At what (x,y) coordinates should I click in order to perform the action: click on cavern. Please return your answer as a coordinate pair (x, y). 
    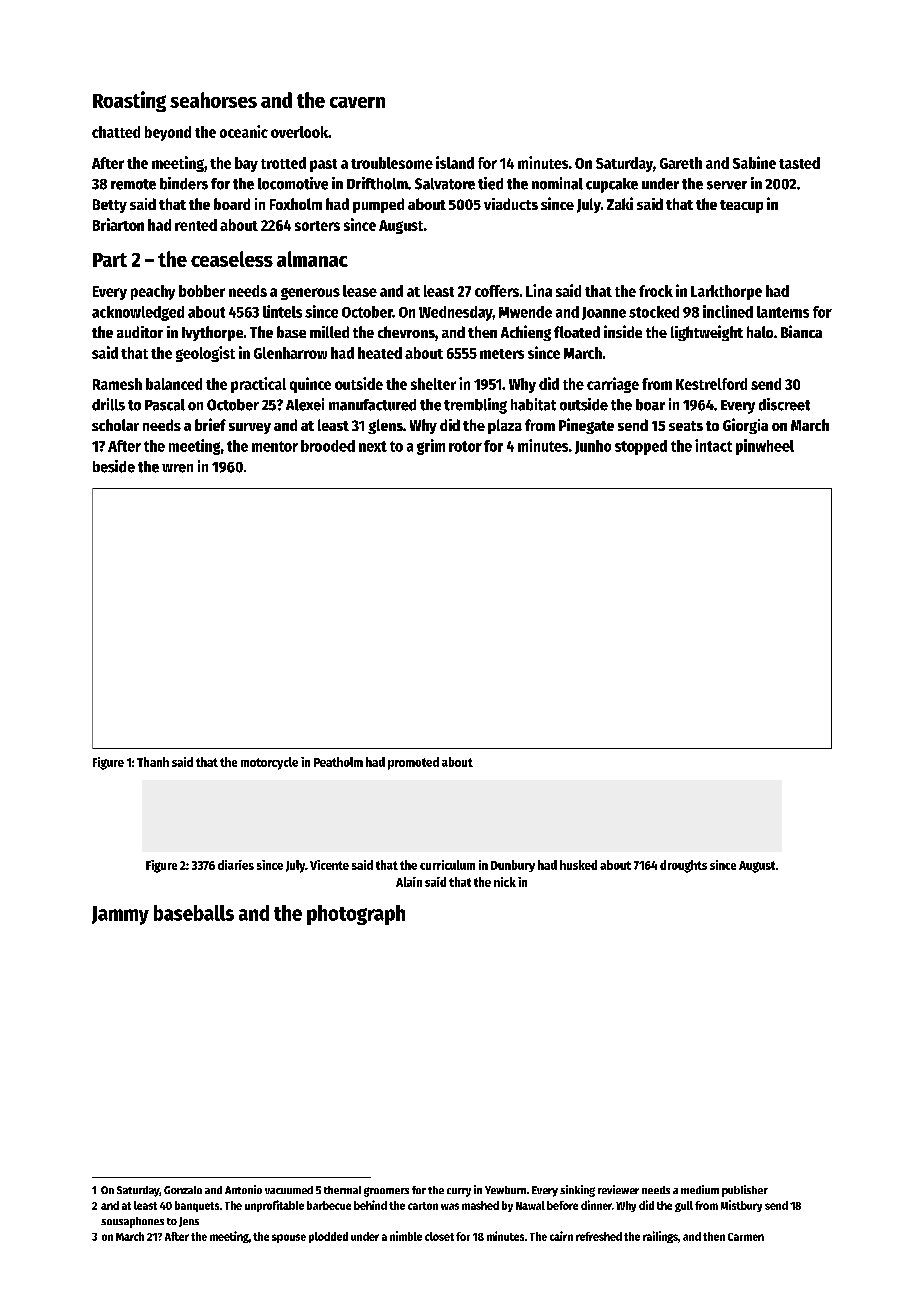
    Looking at the image, I should click on (357, 102).
